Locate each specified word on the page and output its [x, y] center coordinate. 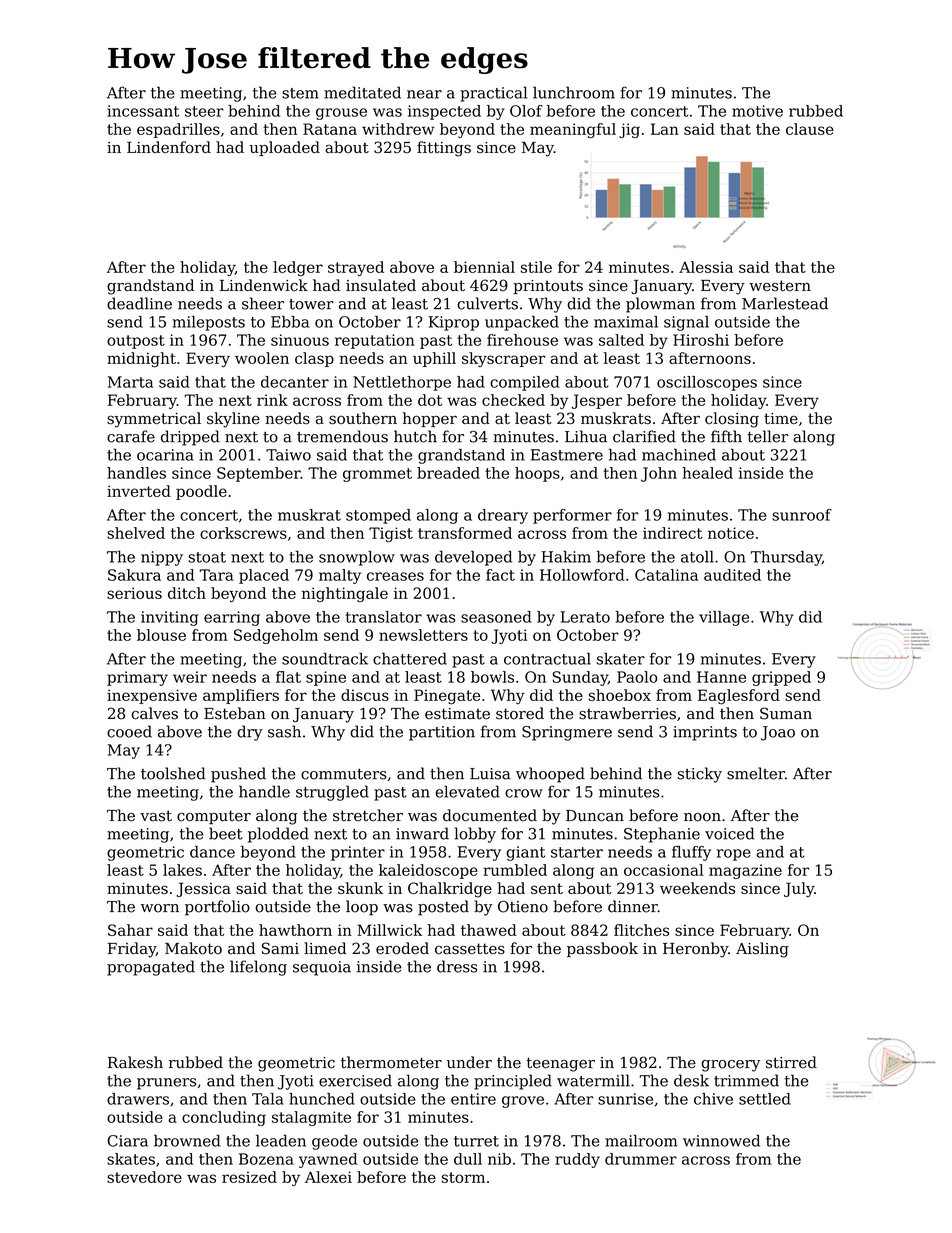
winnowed [721, 1140]
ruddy [577, 1160]
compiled [525, 383]
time [781, 418]
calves [154, 713]
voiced [730, 833]
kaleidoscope [428, 871]
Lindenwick [264, 285]
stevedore [144, 1177]
